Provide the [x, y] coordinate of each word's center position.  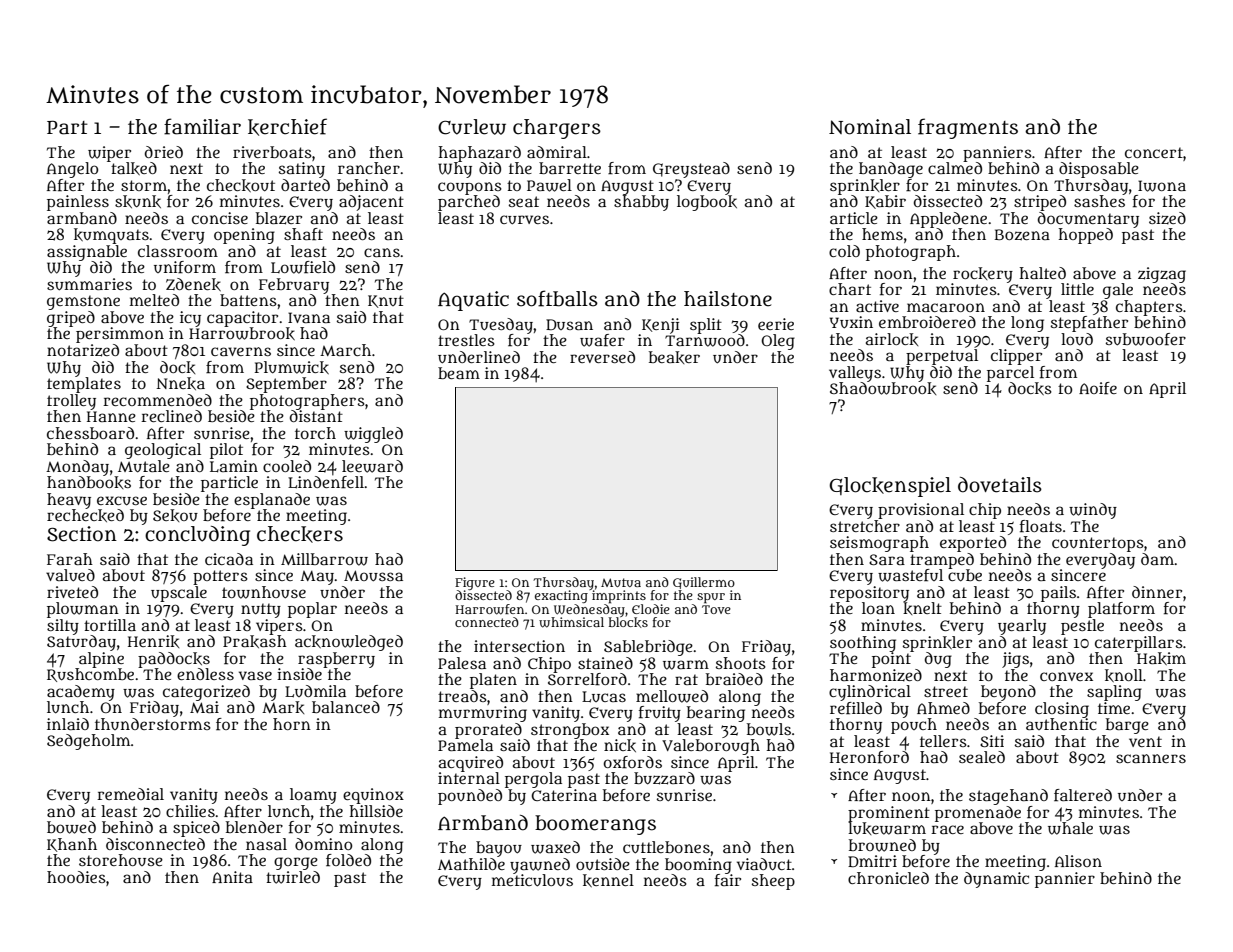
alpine [101, 660]
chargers [557, 129]
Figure [475, 583]
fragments [968, 128]
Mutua [621, 582]
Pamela [465, 745]
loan [878, 608]
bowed [71, 827]
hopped [1086, 236]
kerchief [287, 127]
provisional [921, 511]
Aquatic [473, 301]
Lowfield [303, 267]
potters [220, 577]
